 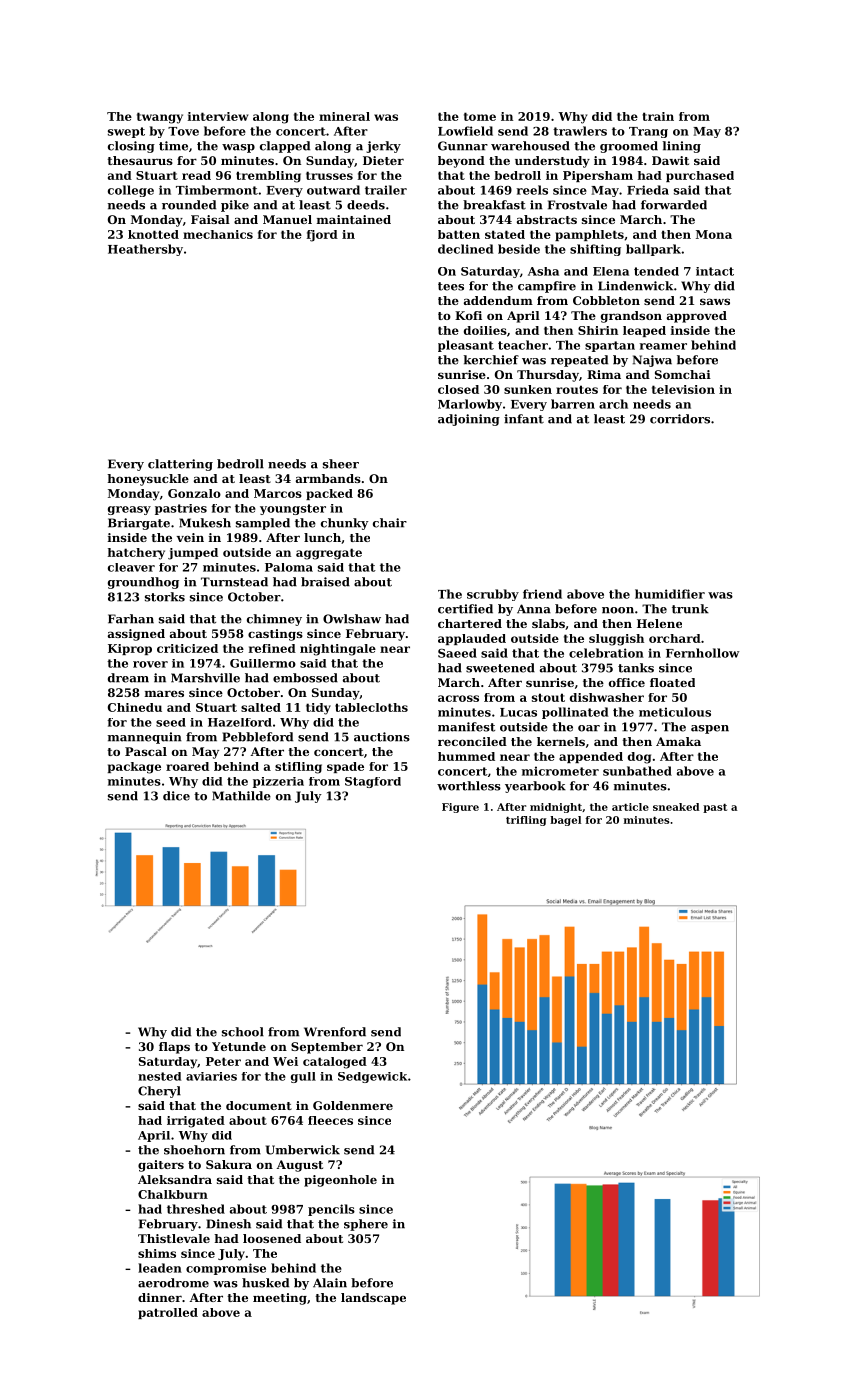 I want to click on bagel, so click(x=565, y=821).
